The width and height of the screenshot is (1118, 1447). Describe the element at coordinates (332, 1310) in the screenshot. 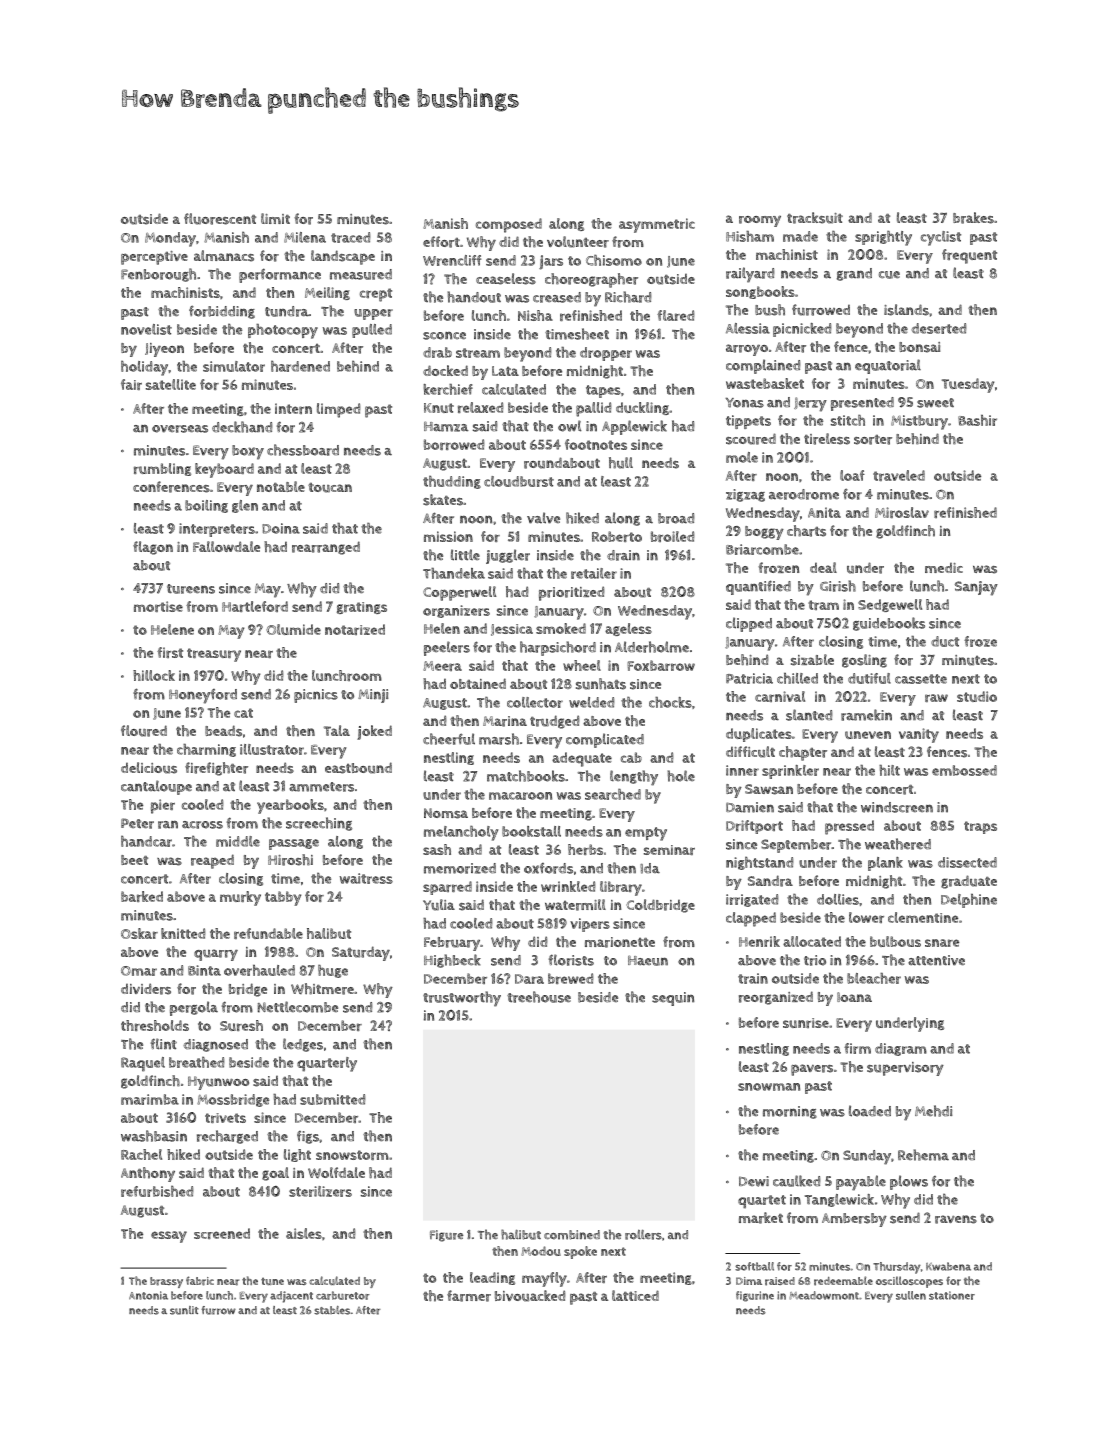

I see `stables` at that location.
